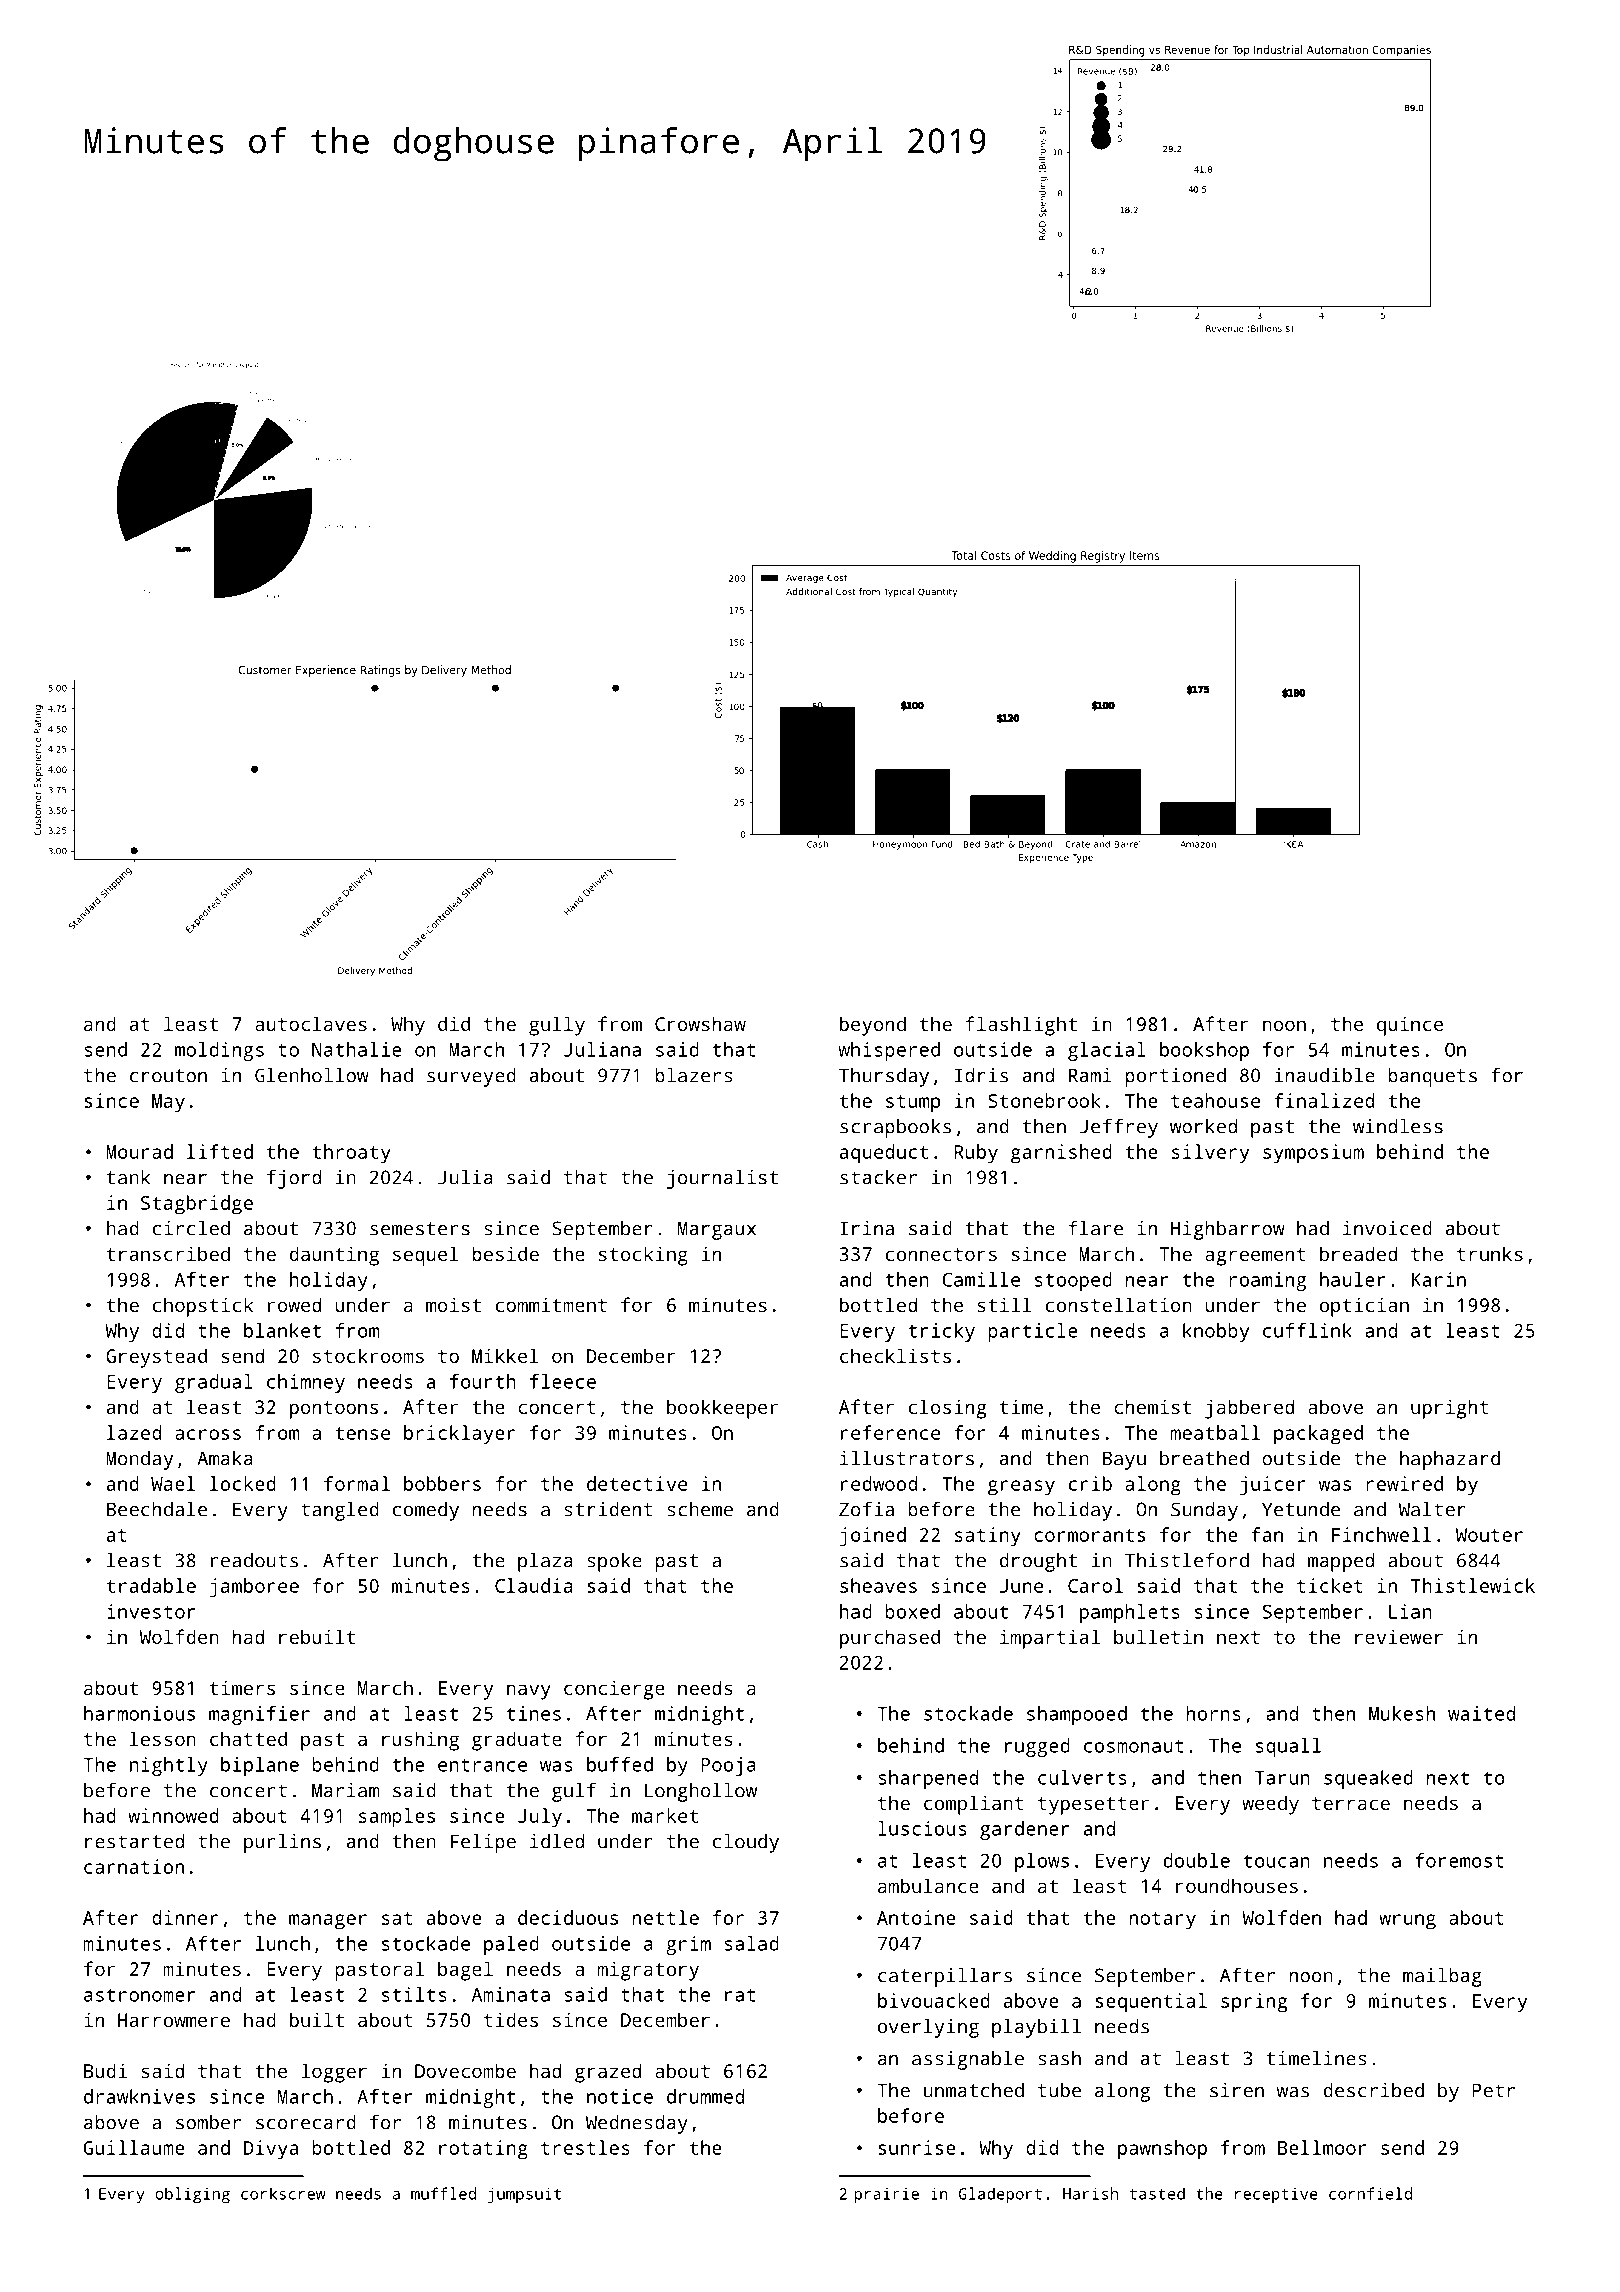  Describe the element at coordinates (1021, 1026) in the page. I see `flashlight` at that location.
